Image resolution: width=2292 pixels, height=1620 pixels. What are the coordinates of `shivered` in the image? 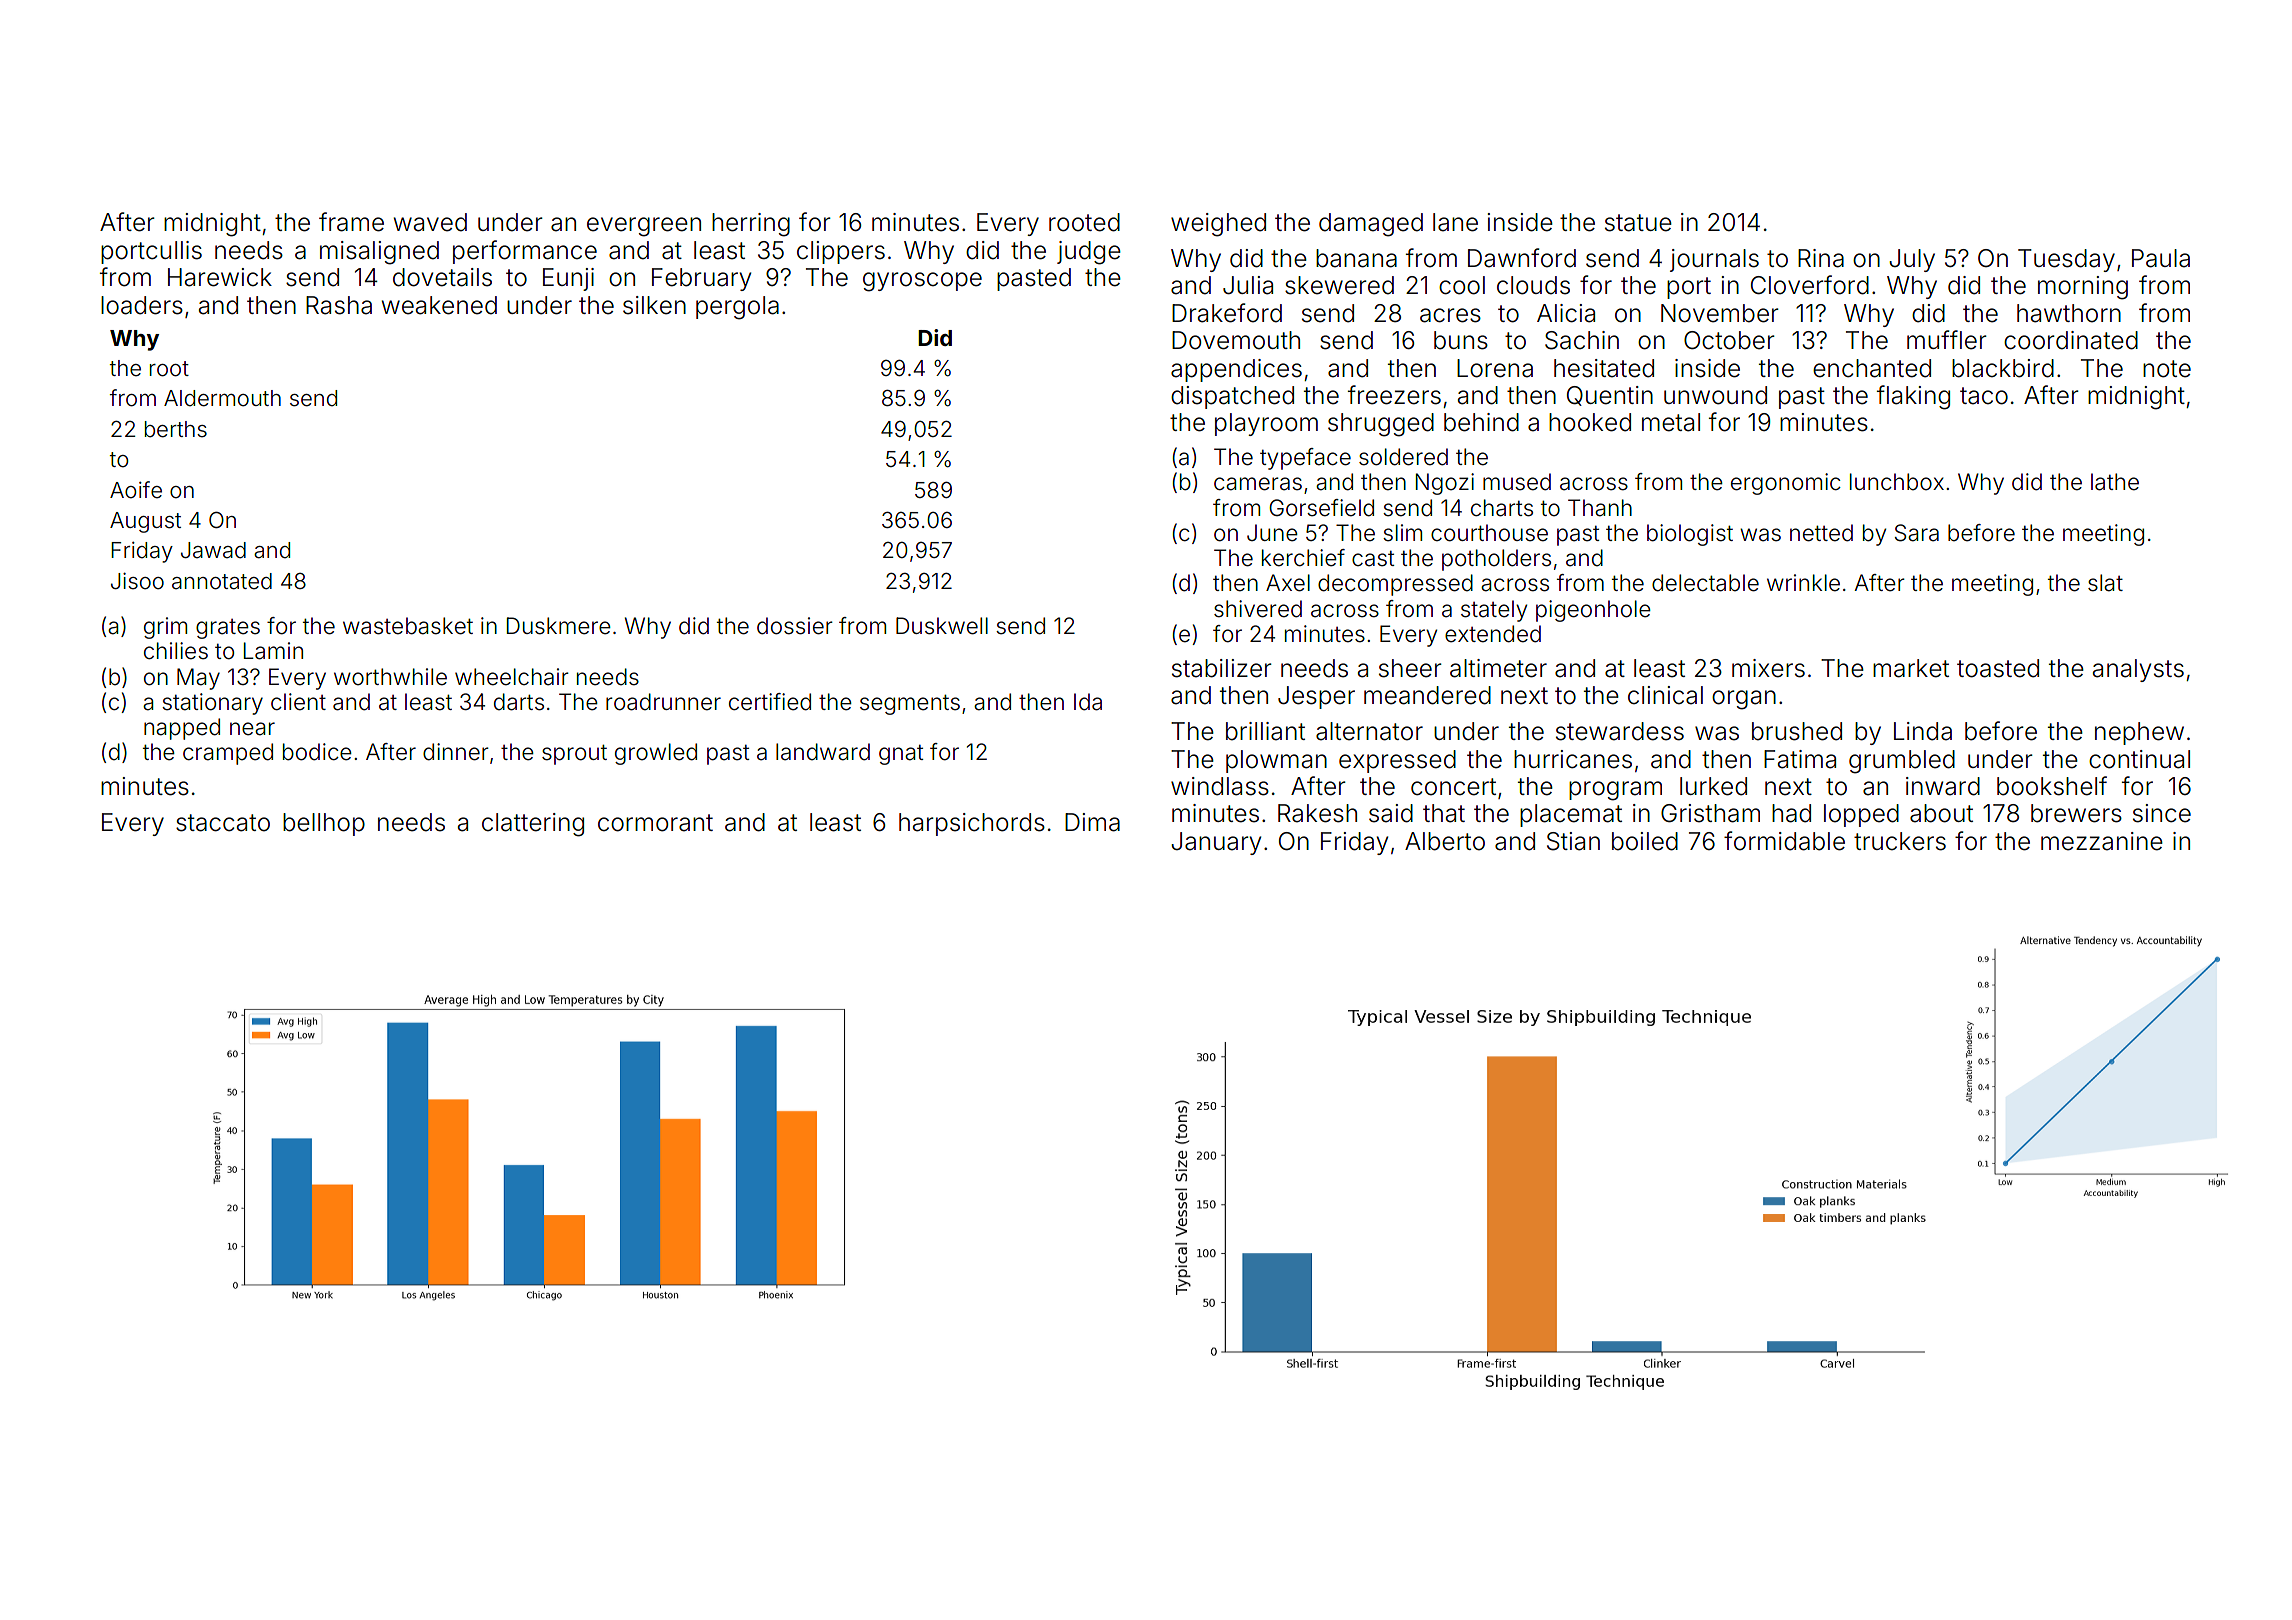 It's located at (1258, 609).
